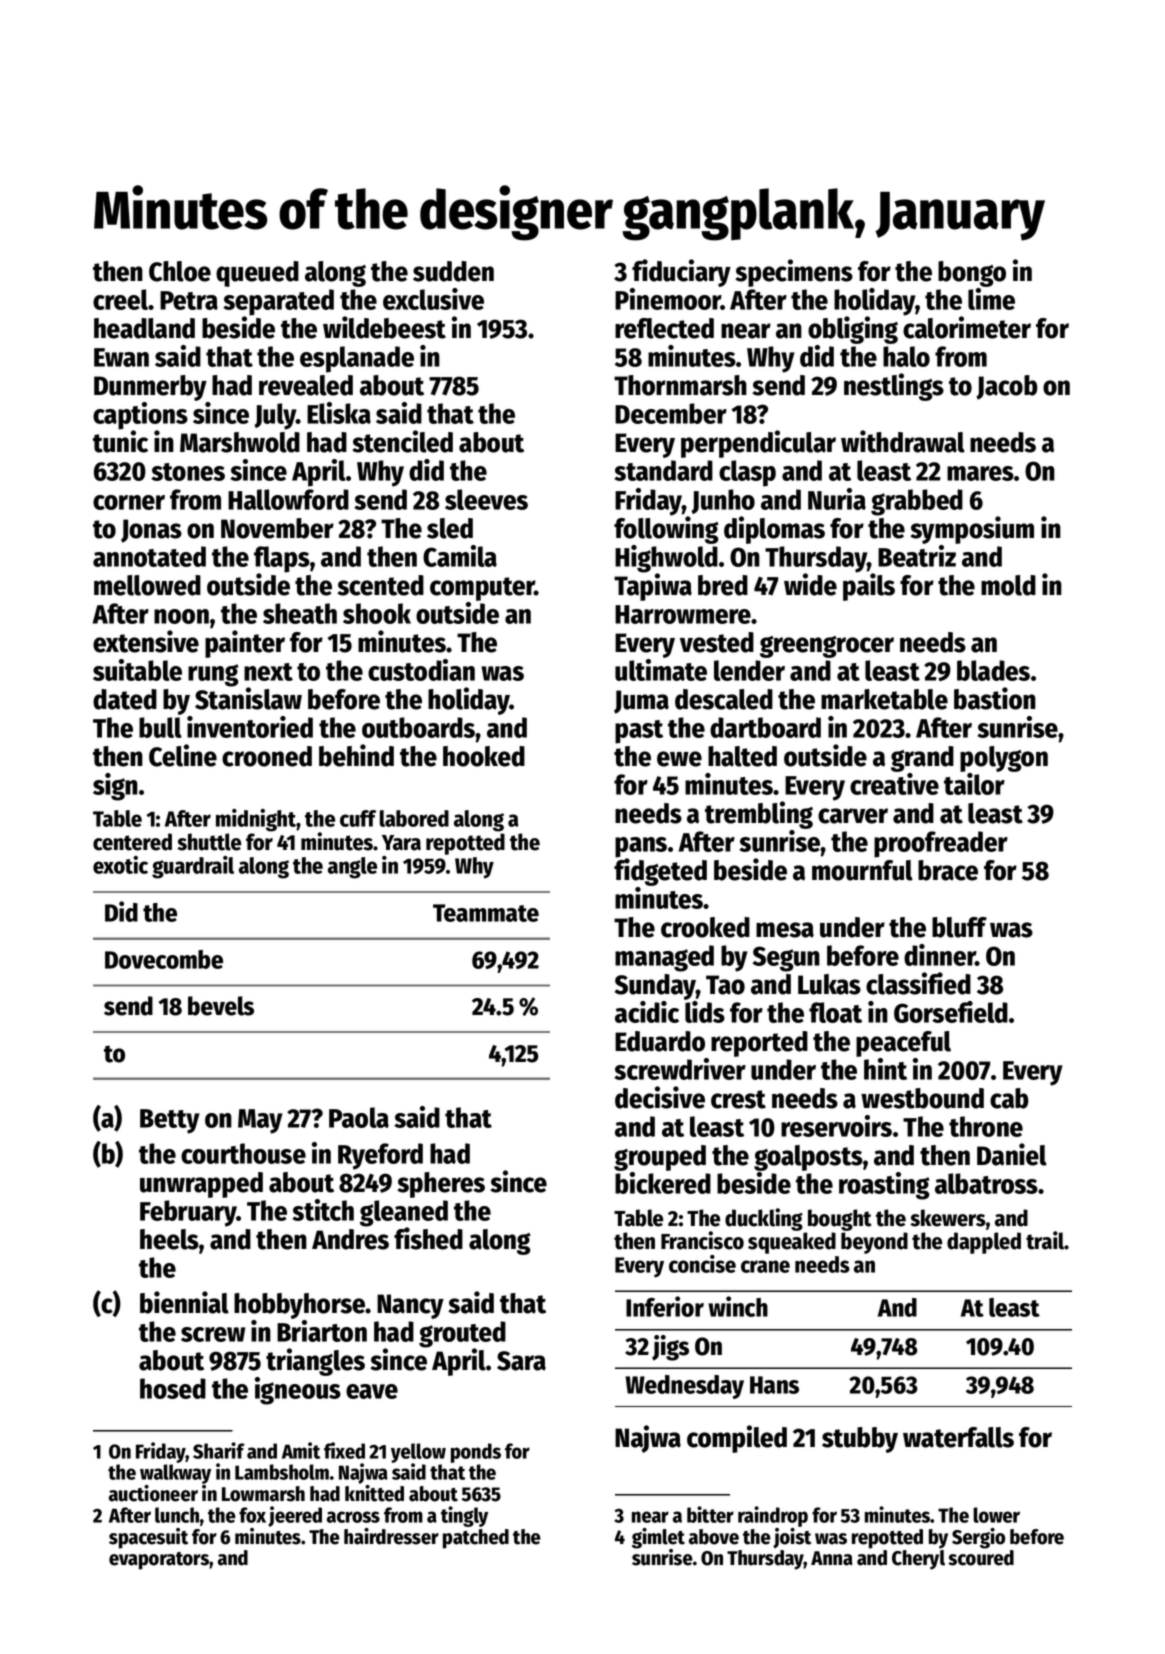  I want to click on Anna, so click(832, 1558).
